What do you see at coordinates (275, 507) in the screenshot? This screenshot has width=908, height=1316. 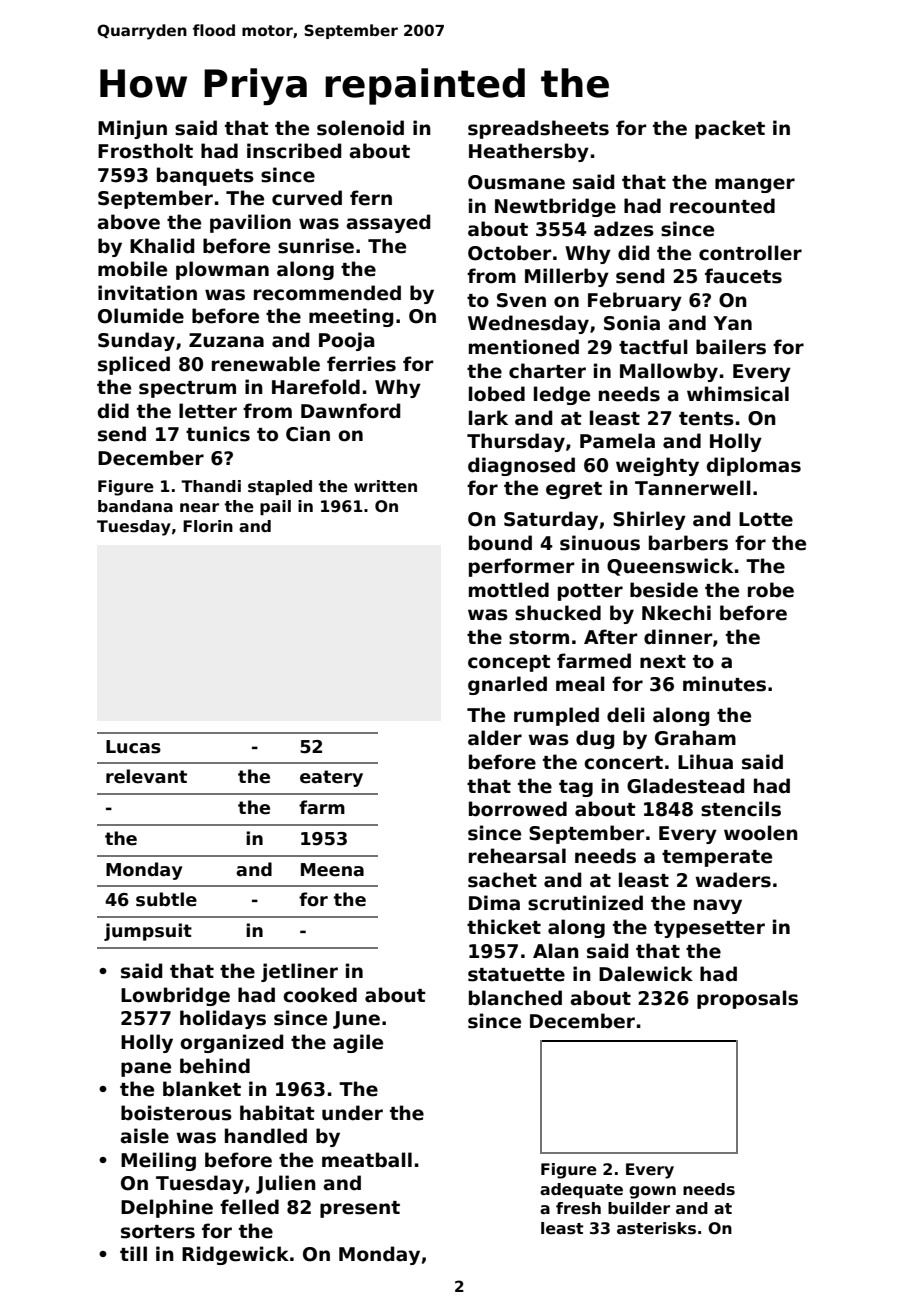 I see `pail` at bounding box center [275, 507].
